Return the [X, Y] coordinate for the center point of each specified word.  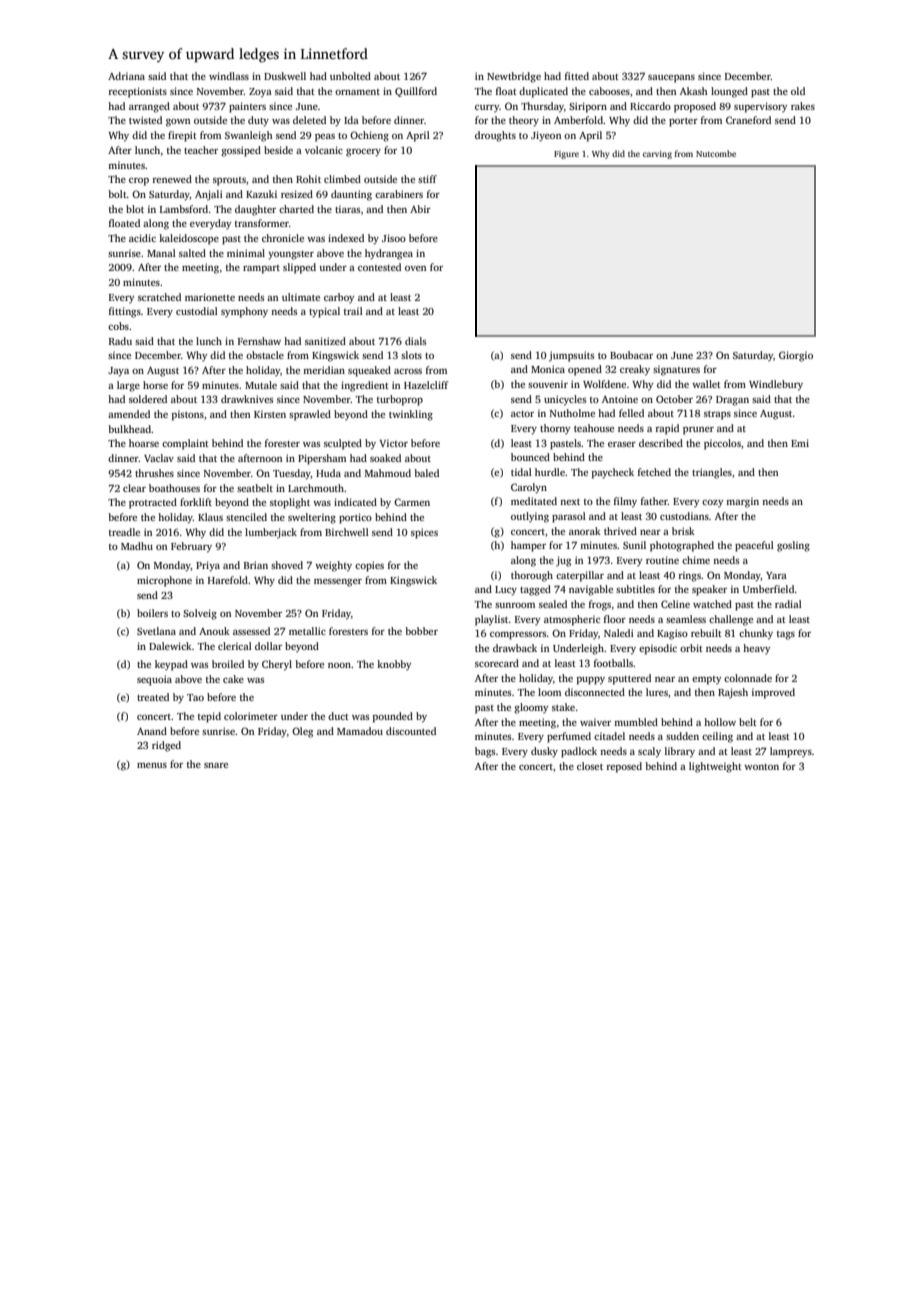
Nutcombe [716, 153]
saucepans [671, 79]
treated [153, 697]
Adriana [126, 76]
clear [134, 488]
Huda [328, 473]
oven [415, 268]
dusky [544, 752]
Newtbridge [514, 77]
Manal [161, 253]
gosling [793, 546]
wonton [761, 767]
